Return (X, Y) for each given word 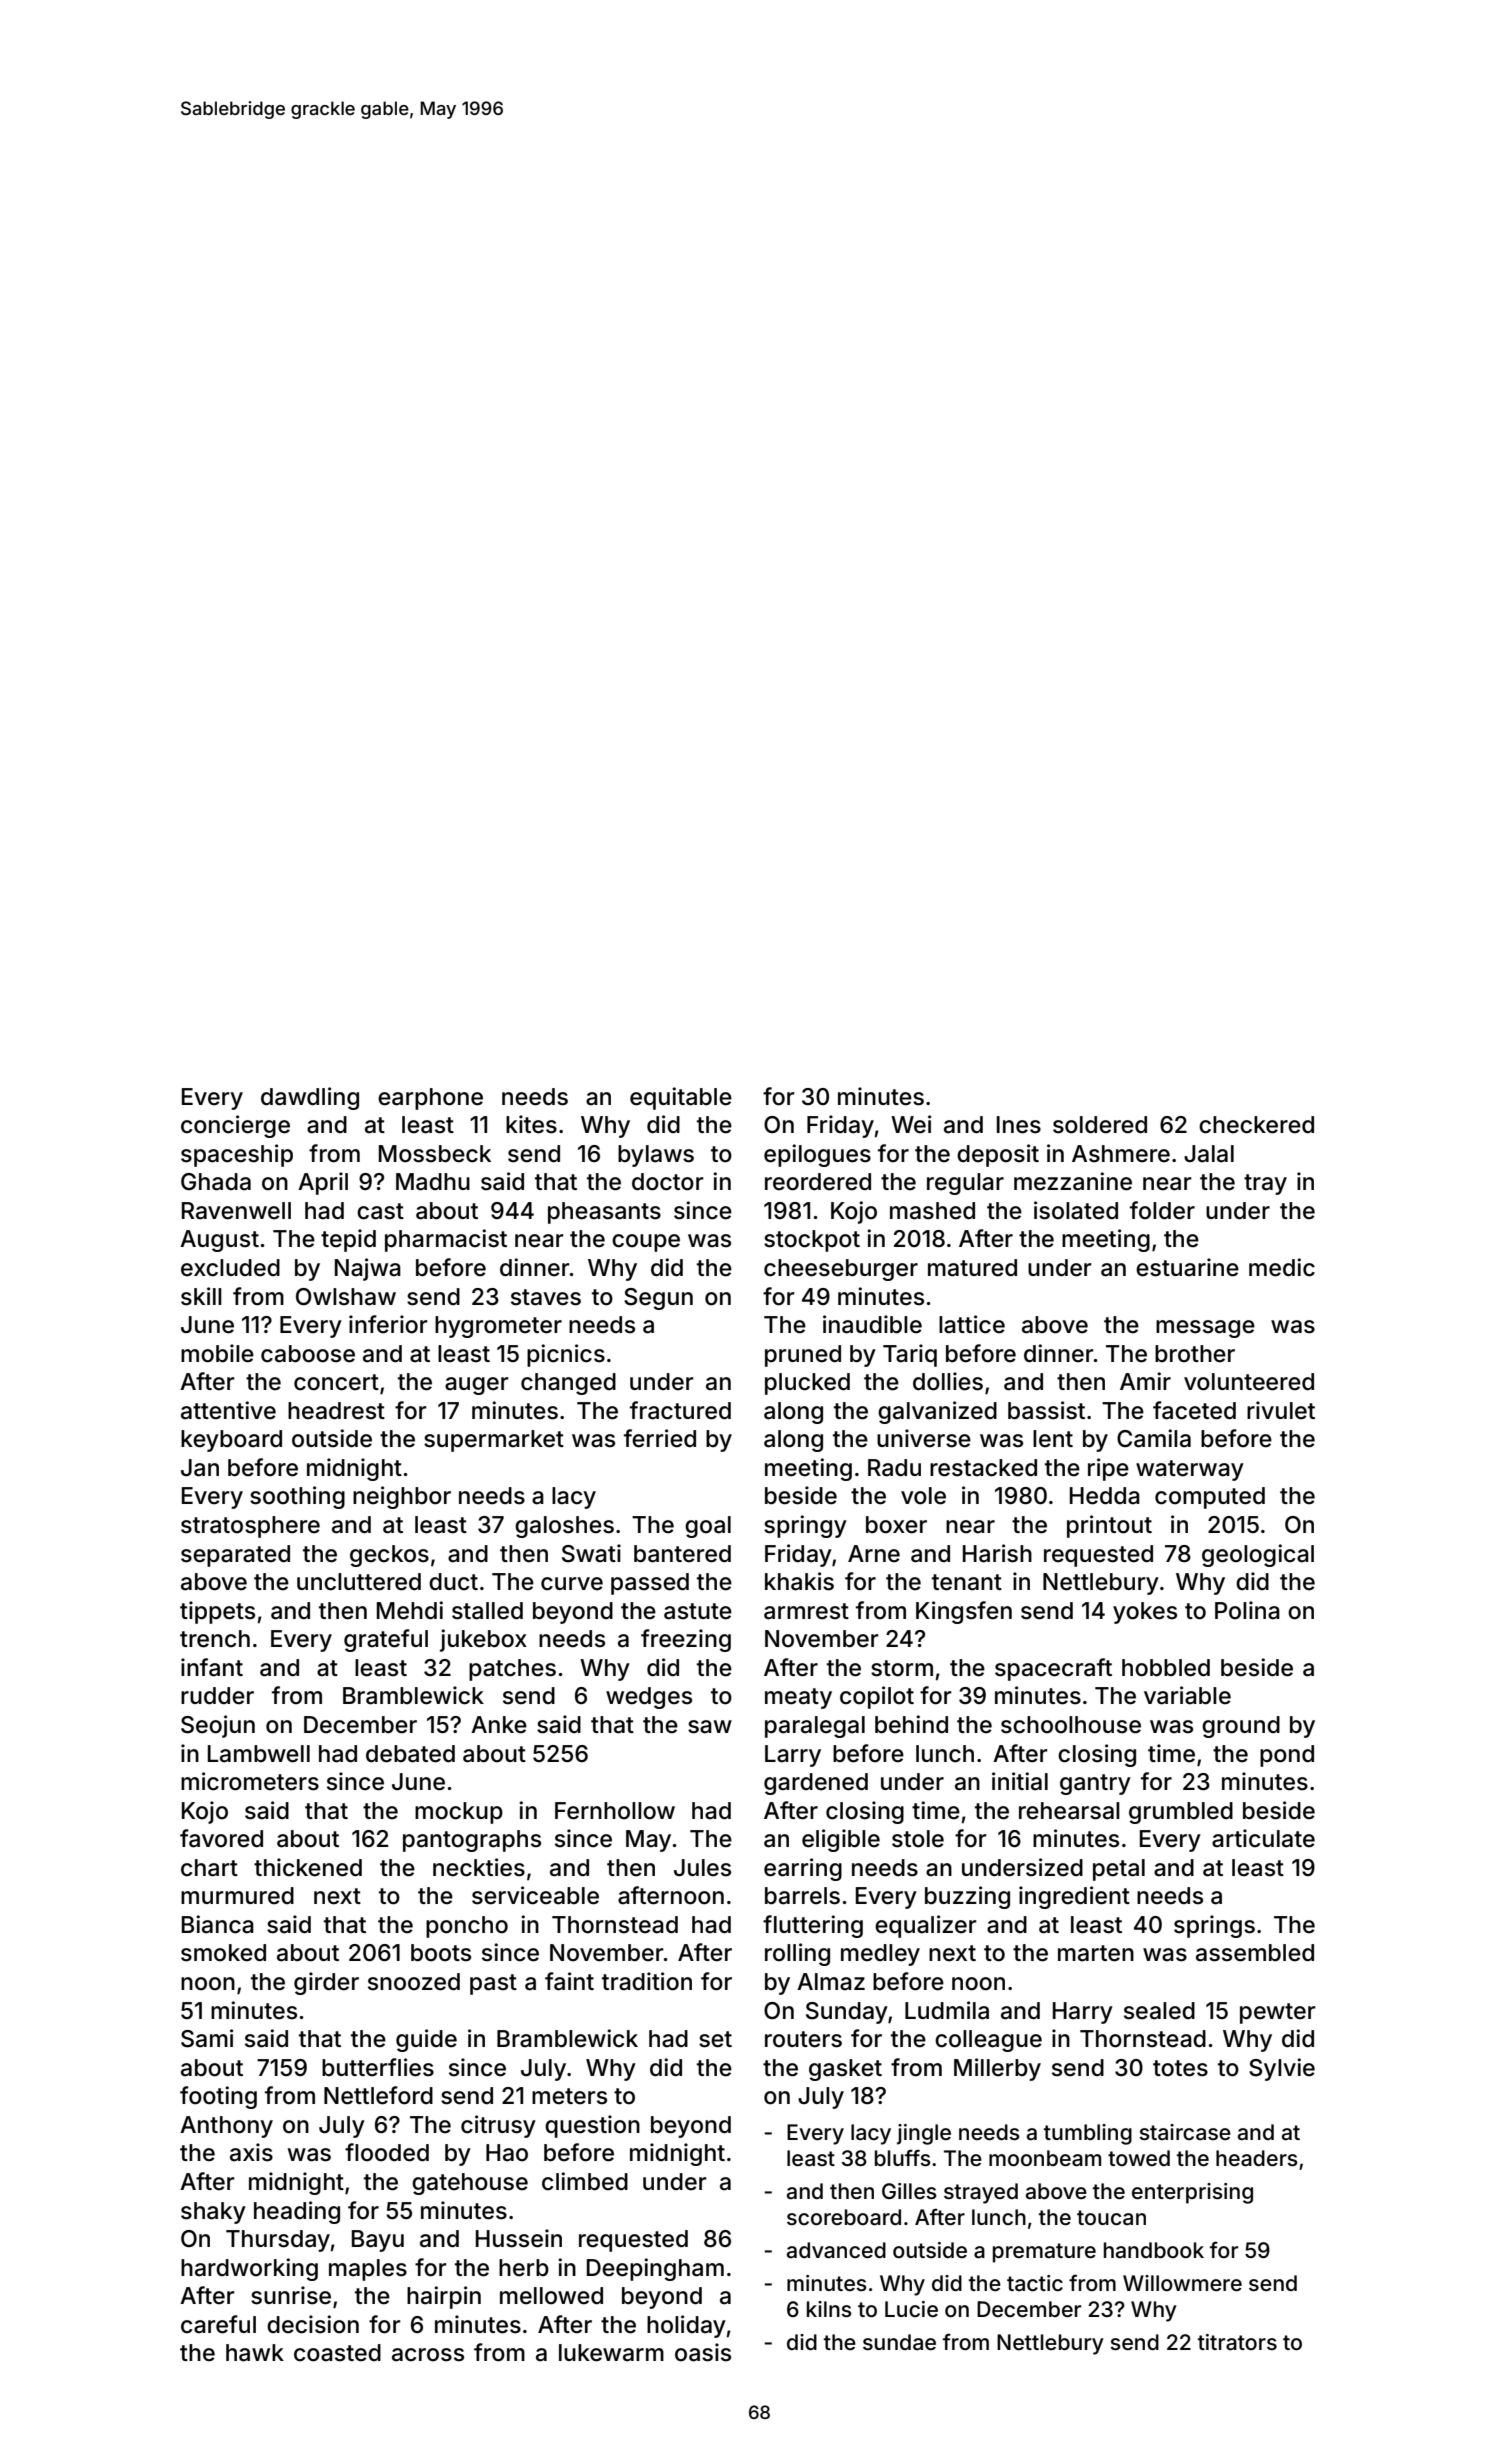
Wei (911, 1124)
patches (512, 1670)
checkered (1256, 1125)
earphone (430, 1099)
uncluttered (359, 1582)
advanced (836, 2250)
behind (911, 1724)
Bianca (218, 1924)
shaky (213, 2213)
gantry (1095, 1784)
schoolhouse (1071, 1725)
